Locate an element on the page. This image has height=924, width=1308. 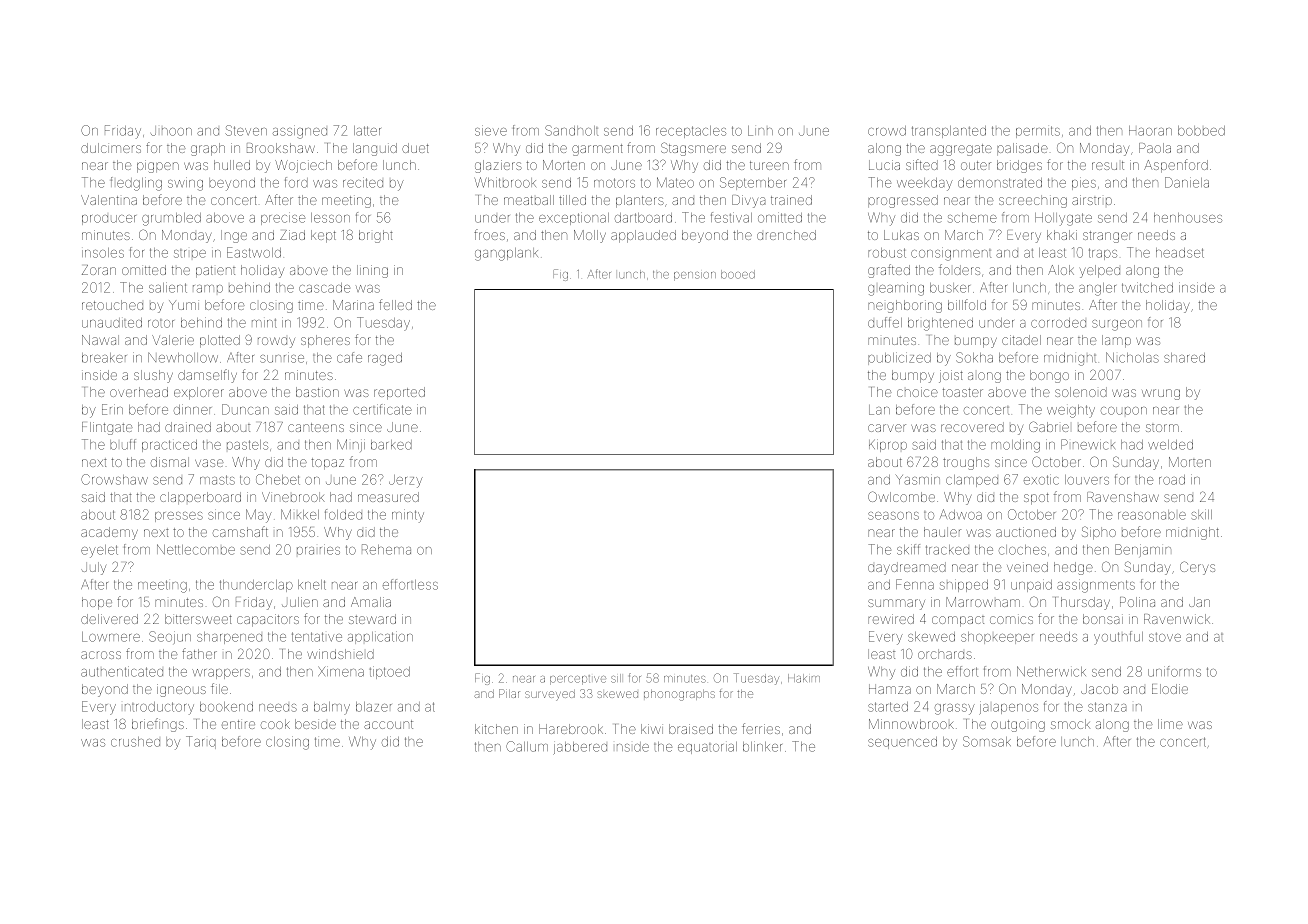
consignment is located at coordinates (951, 254).
